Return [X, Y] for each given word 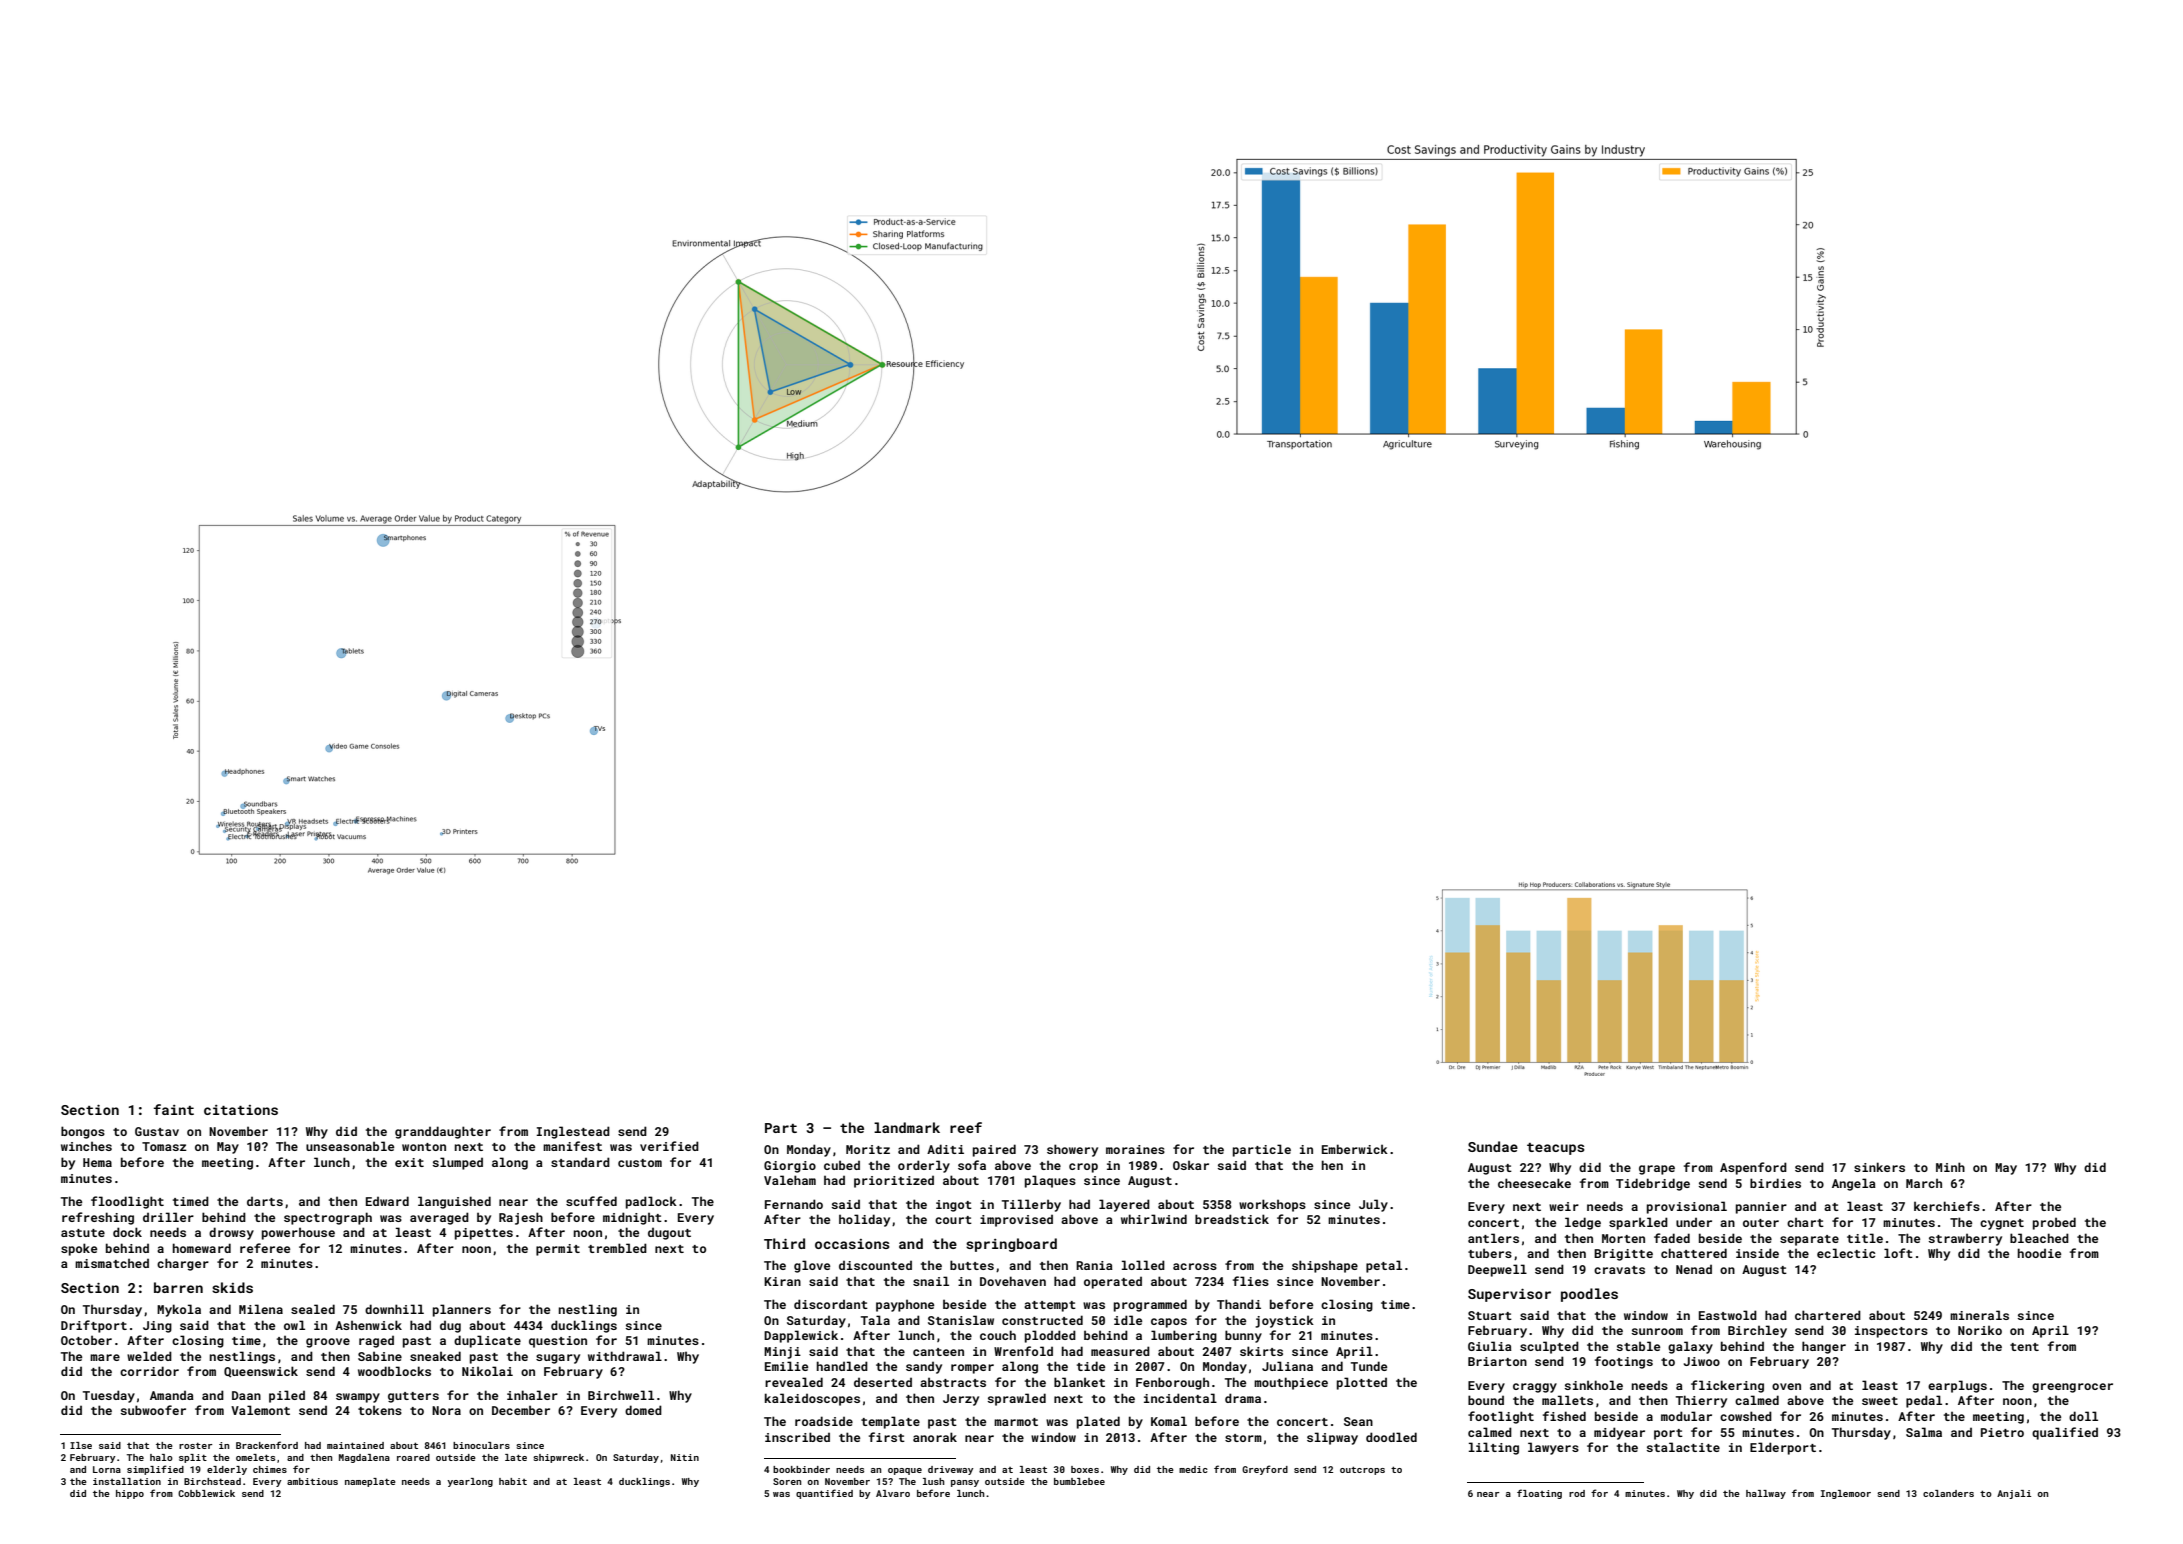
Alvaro [893, 1493]
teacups [1556, 1149]
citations [241, 1110]
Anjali [2014, 1494]
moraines [1135, 1149]
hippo [130, 1494]
